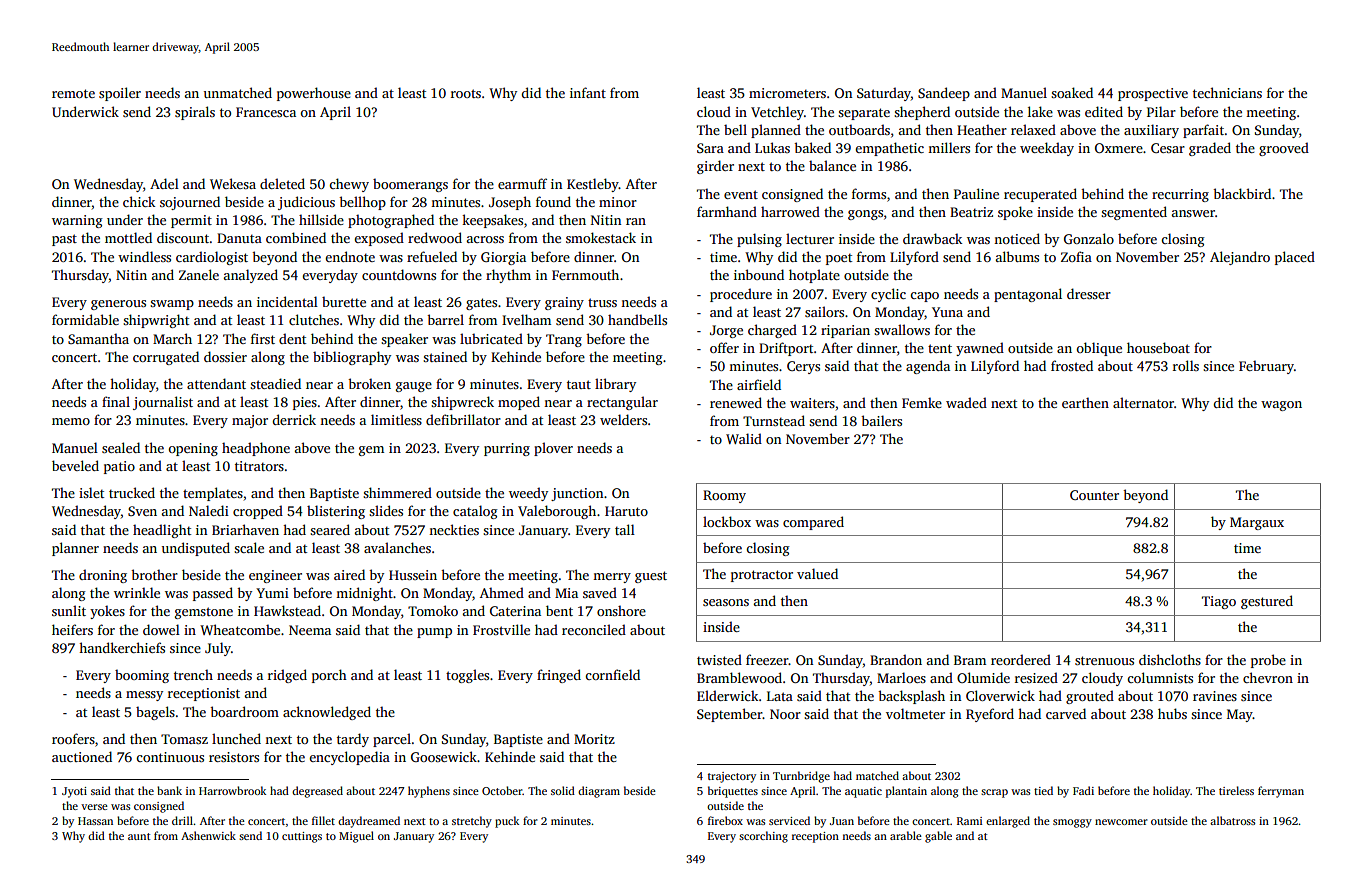 The width and height of the screenshot is (1372, 887). I want to click on powerhouse, so click(314, 94).
